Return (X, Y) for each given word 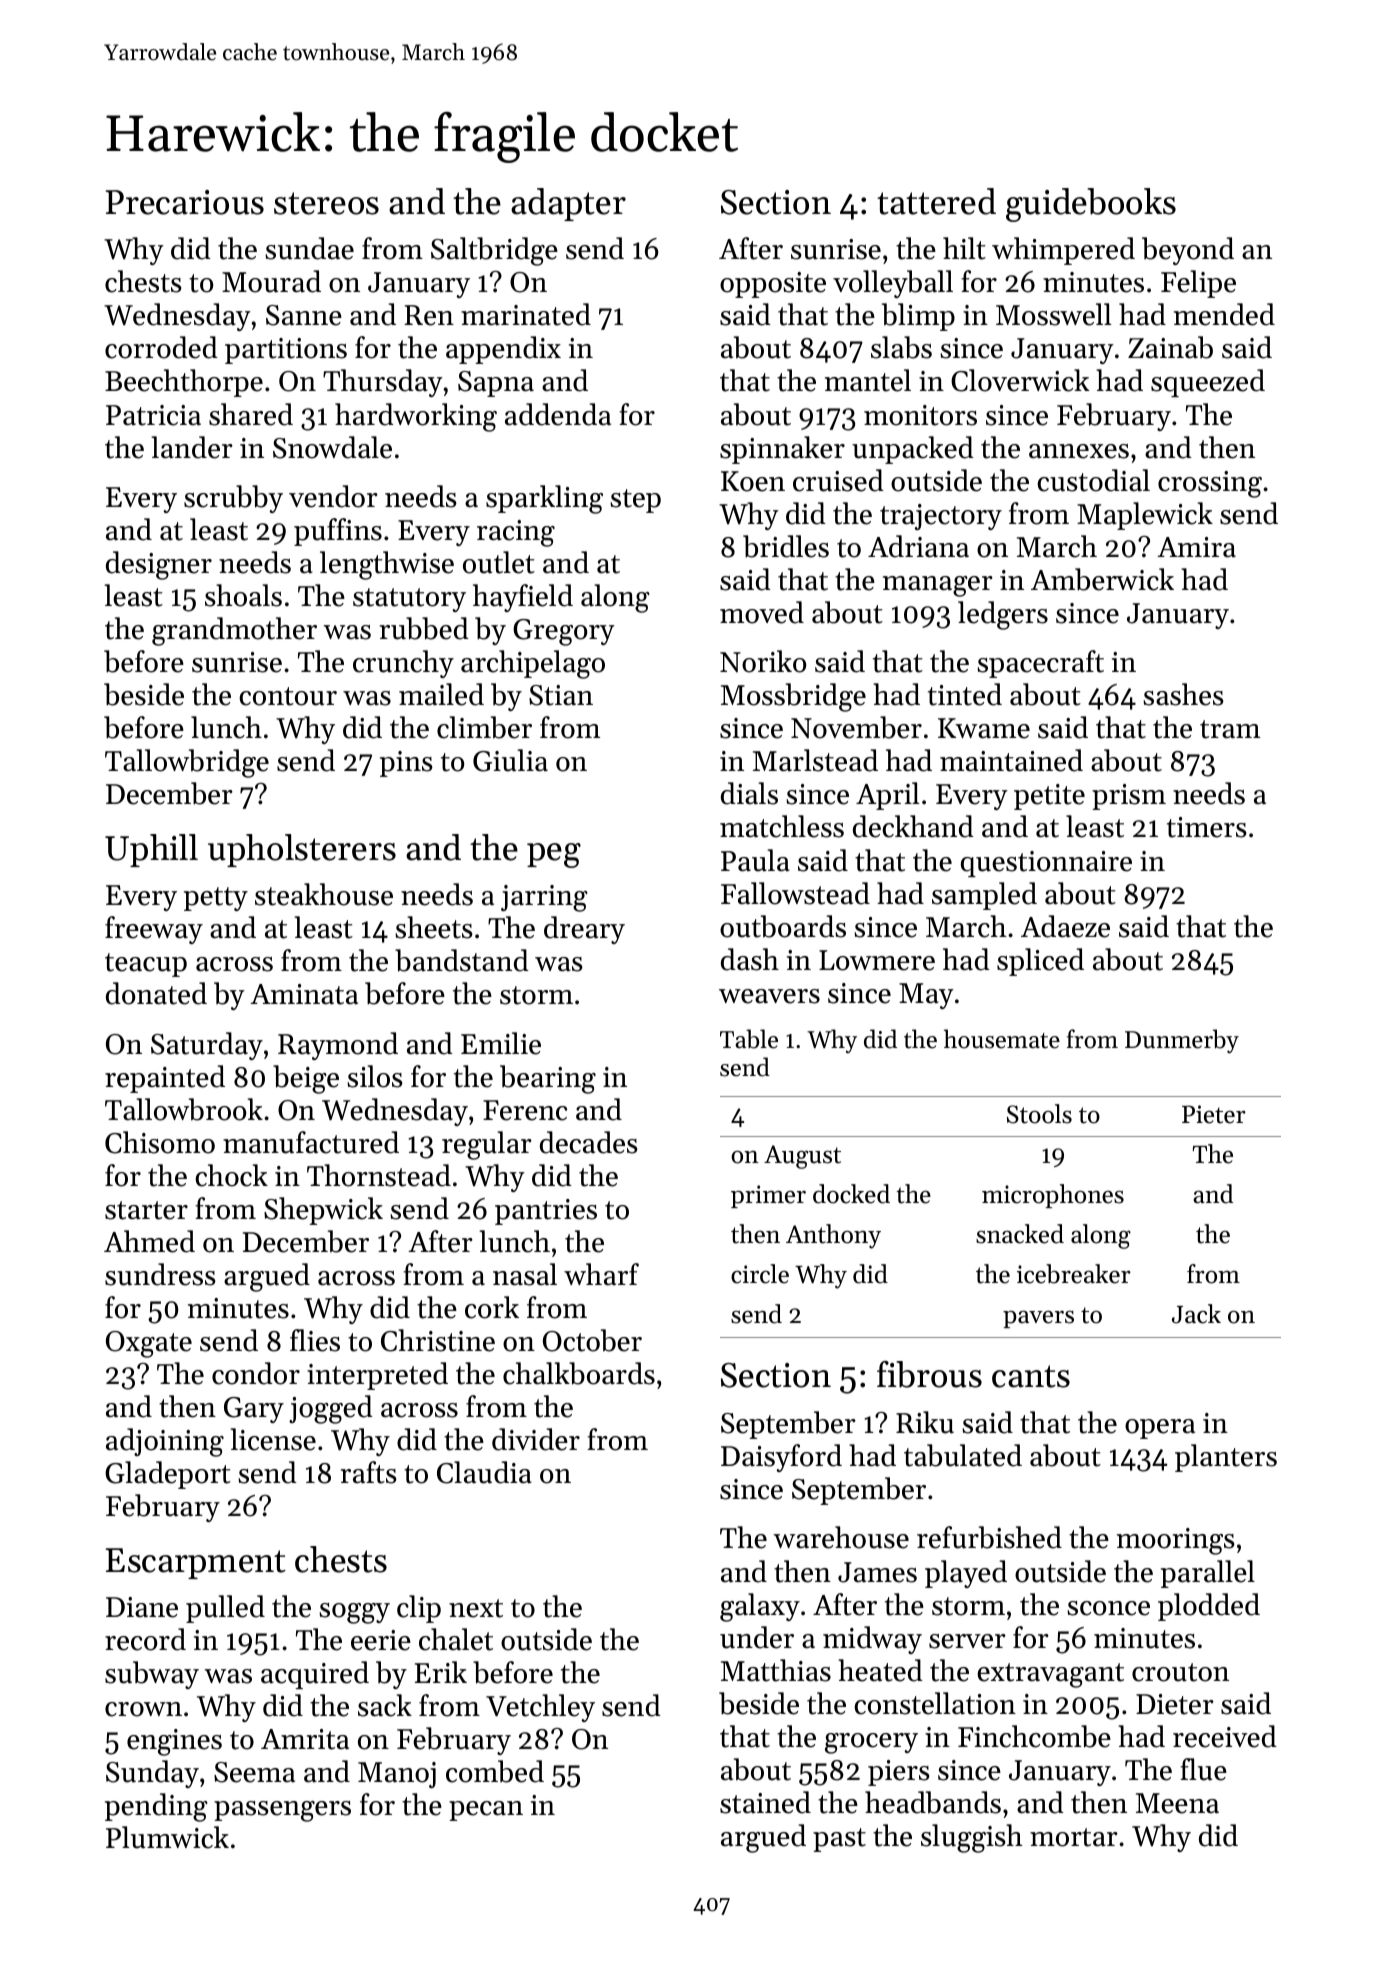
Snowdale (332, 447)
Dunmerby (1182, 1041)
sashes (1183, 694)
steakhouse (324, 894)
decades (589, 1142)
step (635, 501)
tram (1230, 729)
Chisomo (160, 1142)
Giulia (510, 760)
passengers (282, 1811)
